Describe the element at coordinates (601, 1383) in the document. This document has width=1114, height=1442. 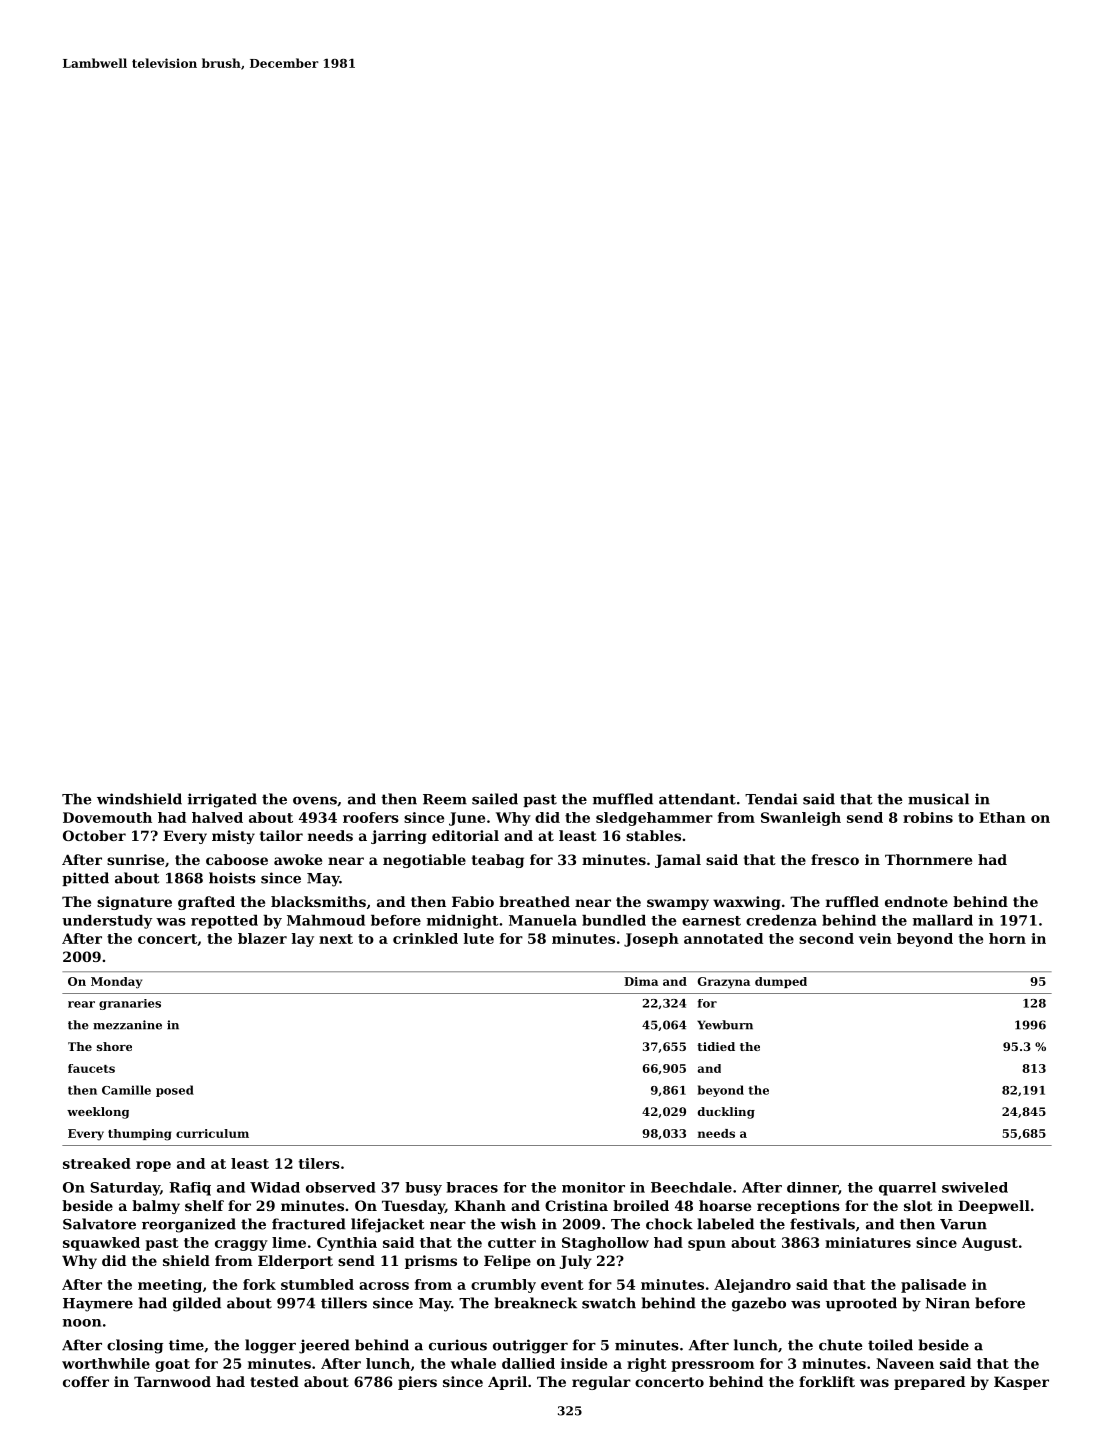
I see `regular` at that location.
